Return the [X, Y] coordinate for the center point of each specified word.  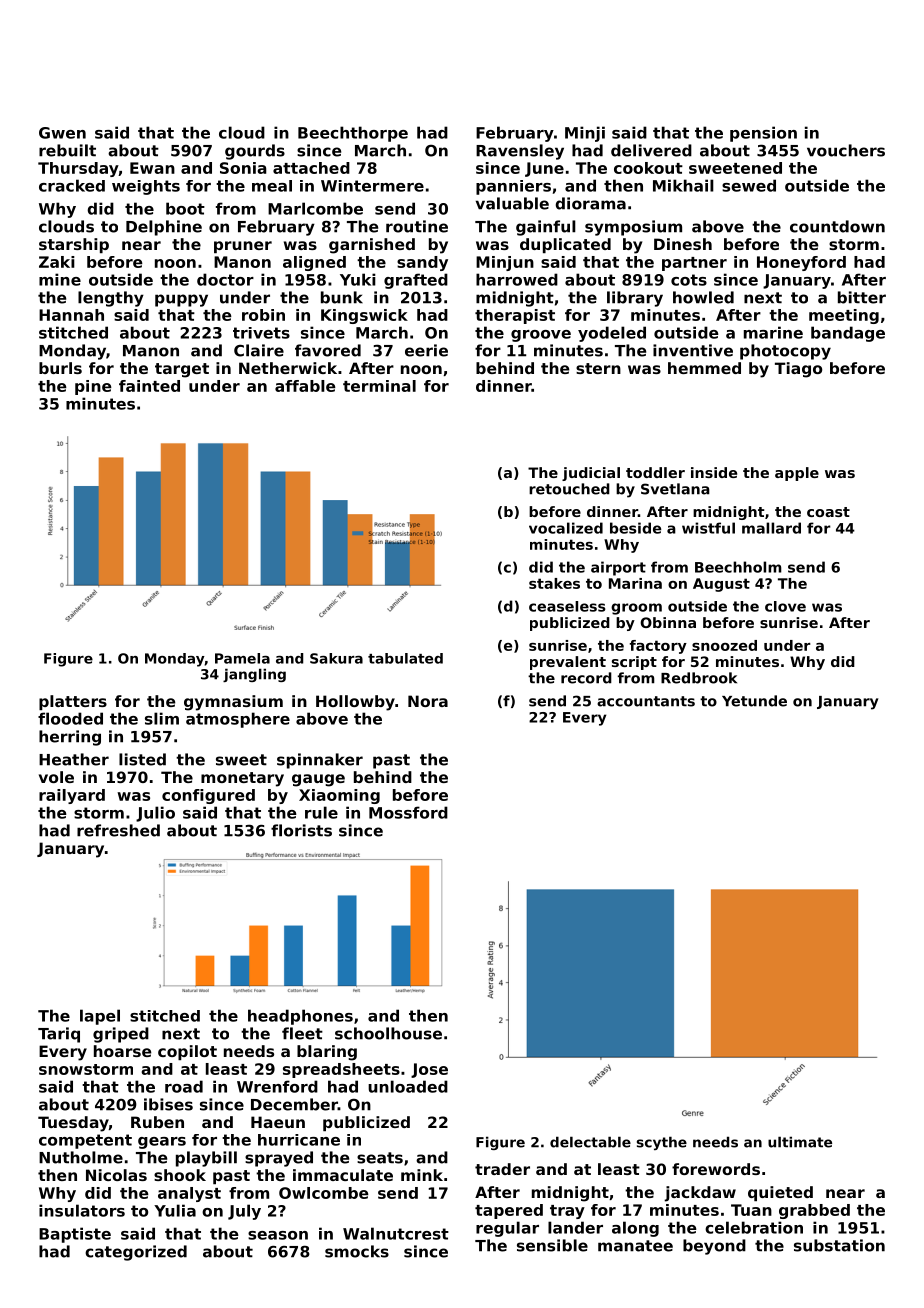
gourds [255, 152]
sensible [552, 1245]
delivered [651, 150]
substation [839, 1245]
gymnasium [233, 703]
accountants [646, 701]
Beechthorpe [353, 134]
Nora [428, 701]
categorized [136, 1253]
